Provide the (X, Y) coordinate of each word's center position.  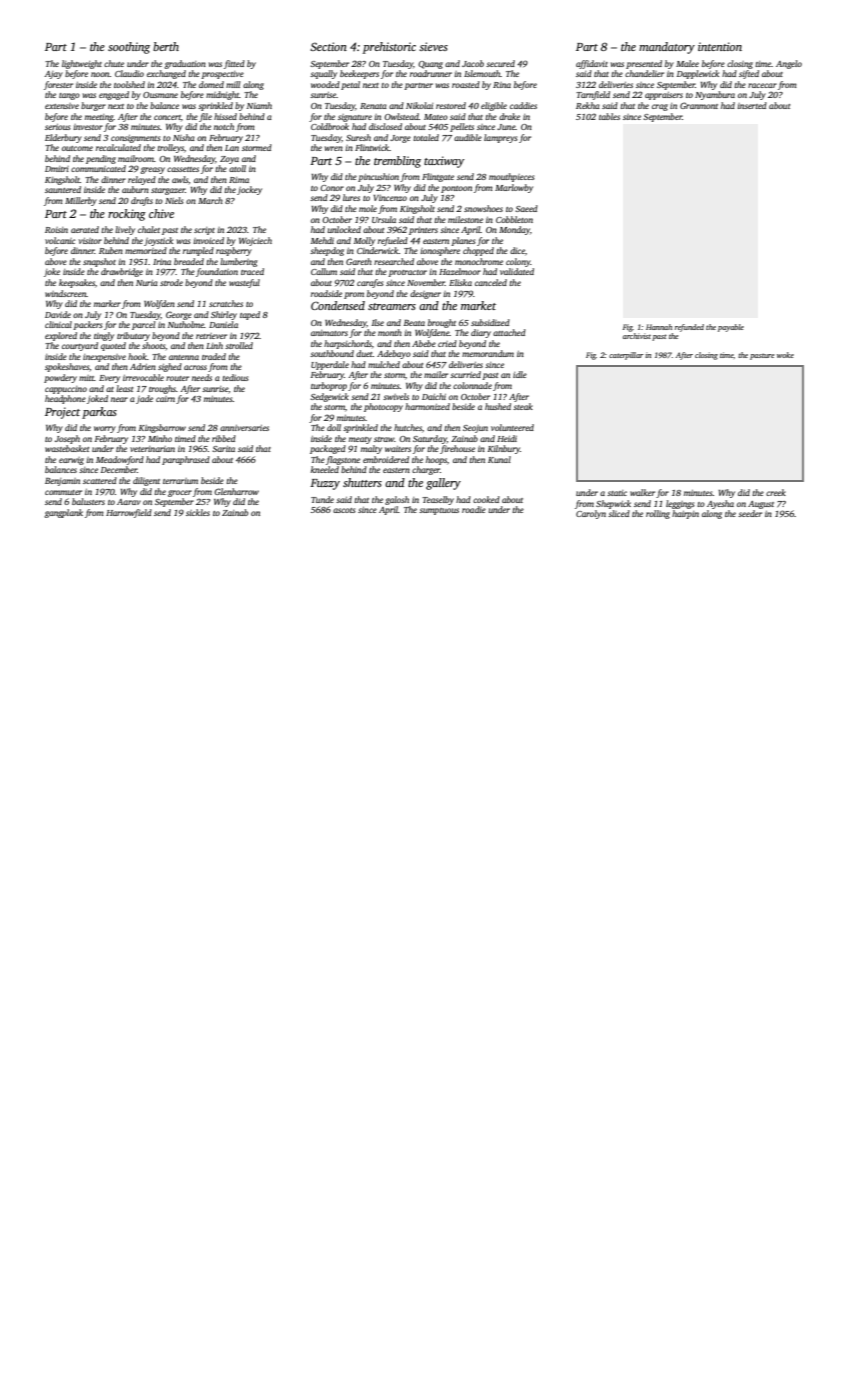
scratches (226, 303)
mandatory (667, 48)
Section (328, 46)
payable (731, 328)
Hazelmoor (460, 271)
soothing (129, 48)
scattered (100, 480)
